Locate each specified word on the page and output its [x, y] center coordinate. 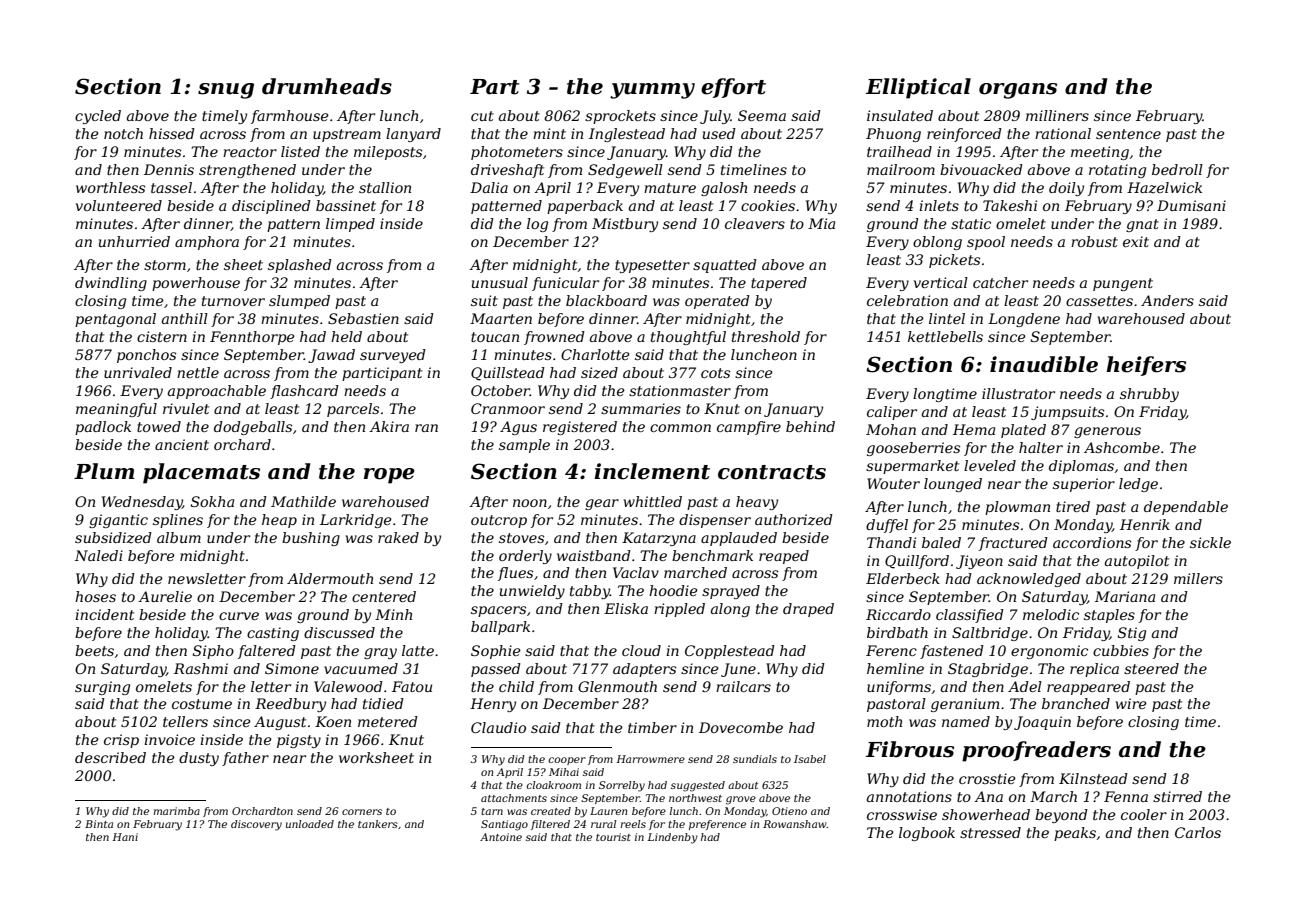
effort [733, 88]
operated [717, 302]
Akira [389, 426]
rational [1063, 133]
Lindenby [672, 838]
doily [1066, 189]
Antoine [501, 837]
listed [300, 151]
